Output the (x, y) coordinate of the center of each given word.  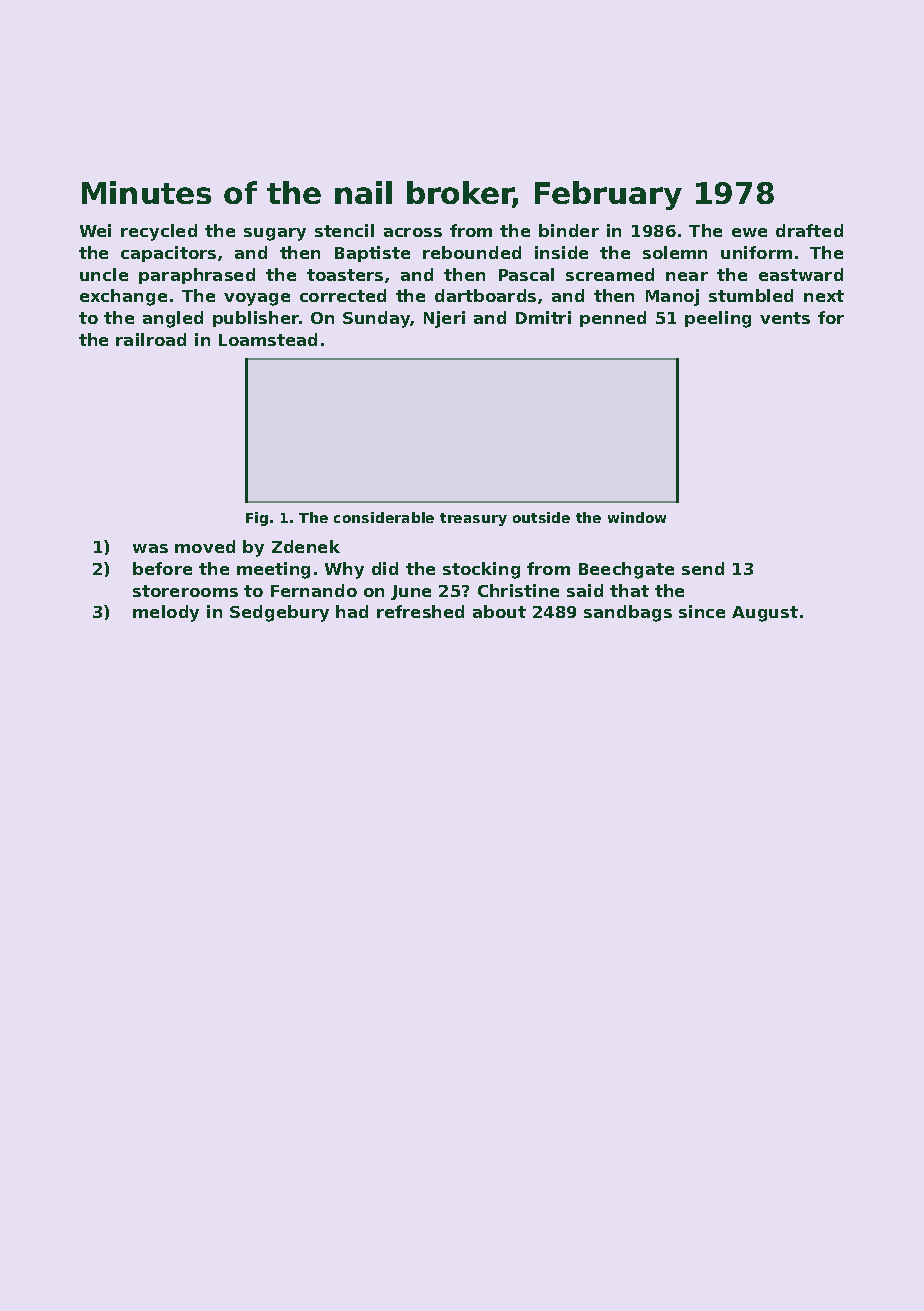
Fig (257, 519)
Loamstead (268, 339)
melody (166, 613)
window (637, 517)
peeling (718, 319)
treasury (473, 519)
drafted (809, 230)
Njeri (444, 319)
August (765, 614)
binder (569, 230)
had (352, 611)
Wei (95, 230)
